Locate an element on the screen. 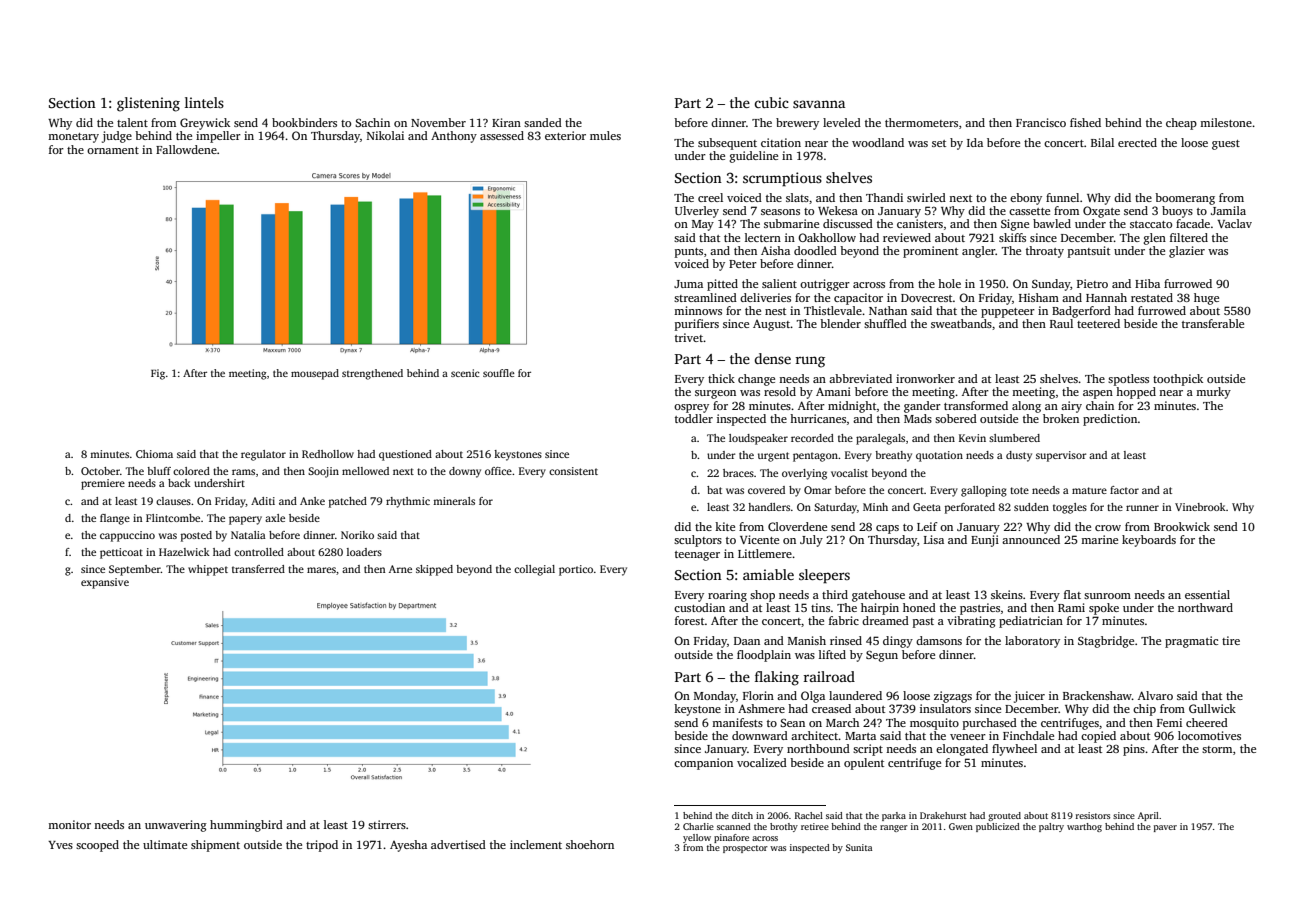  sculptors is located at coordinates (698, 541).
